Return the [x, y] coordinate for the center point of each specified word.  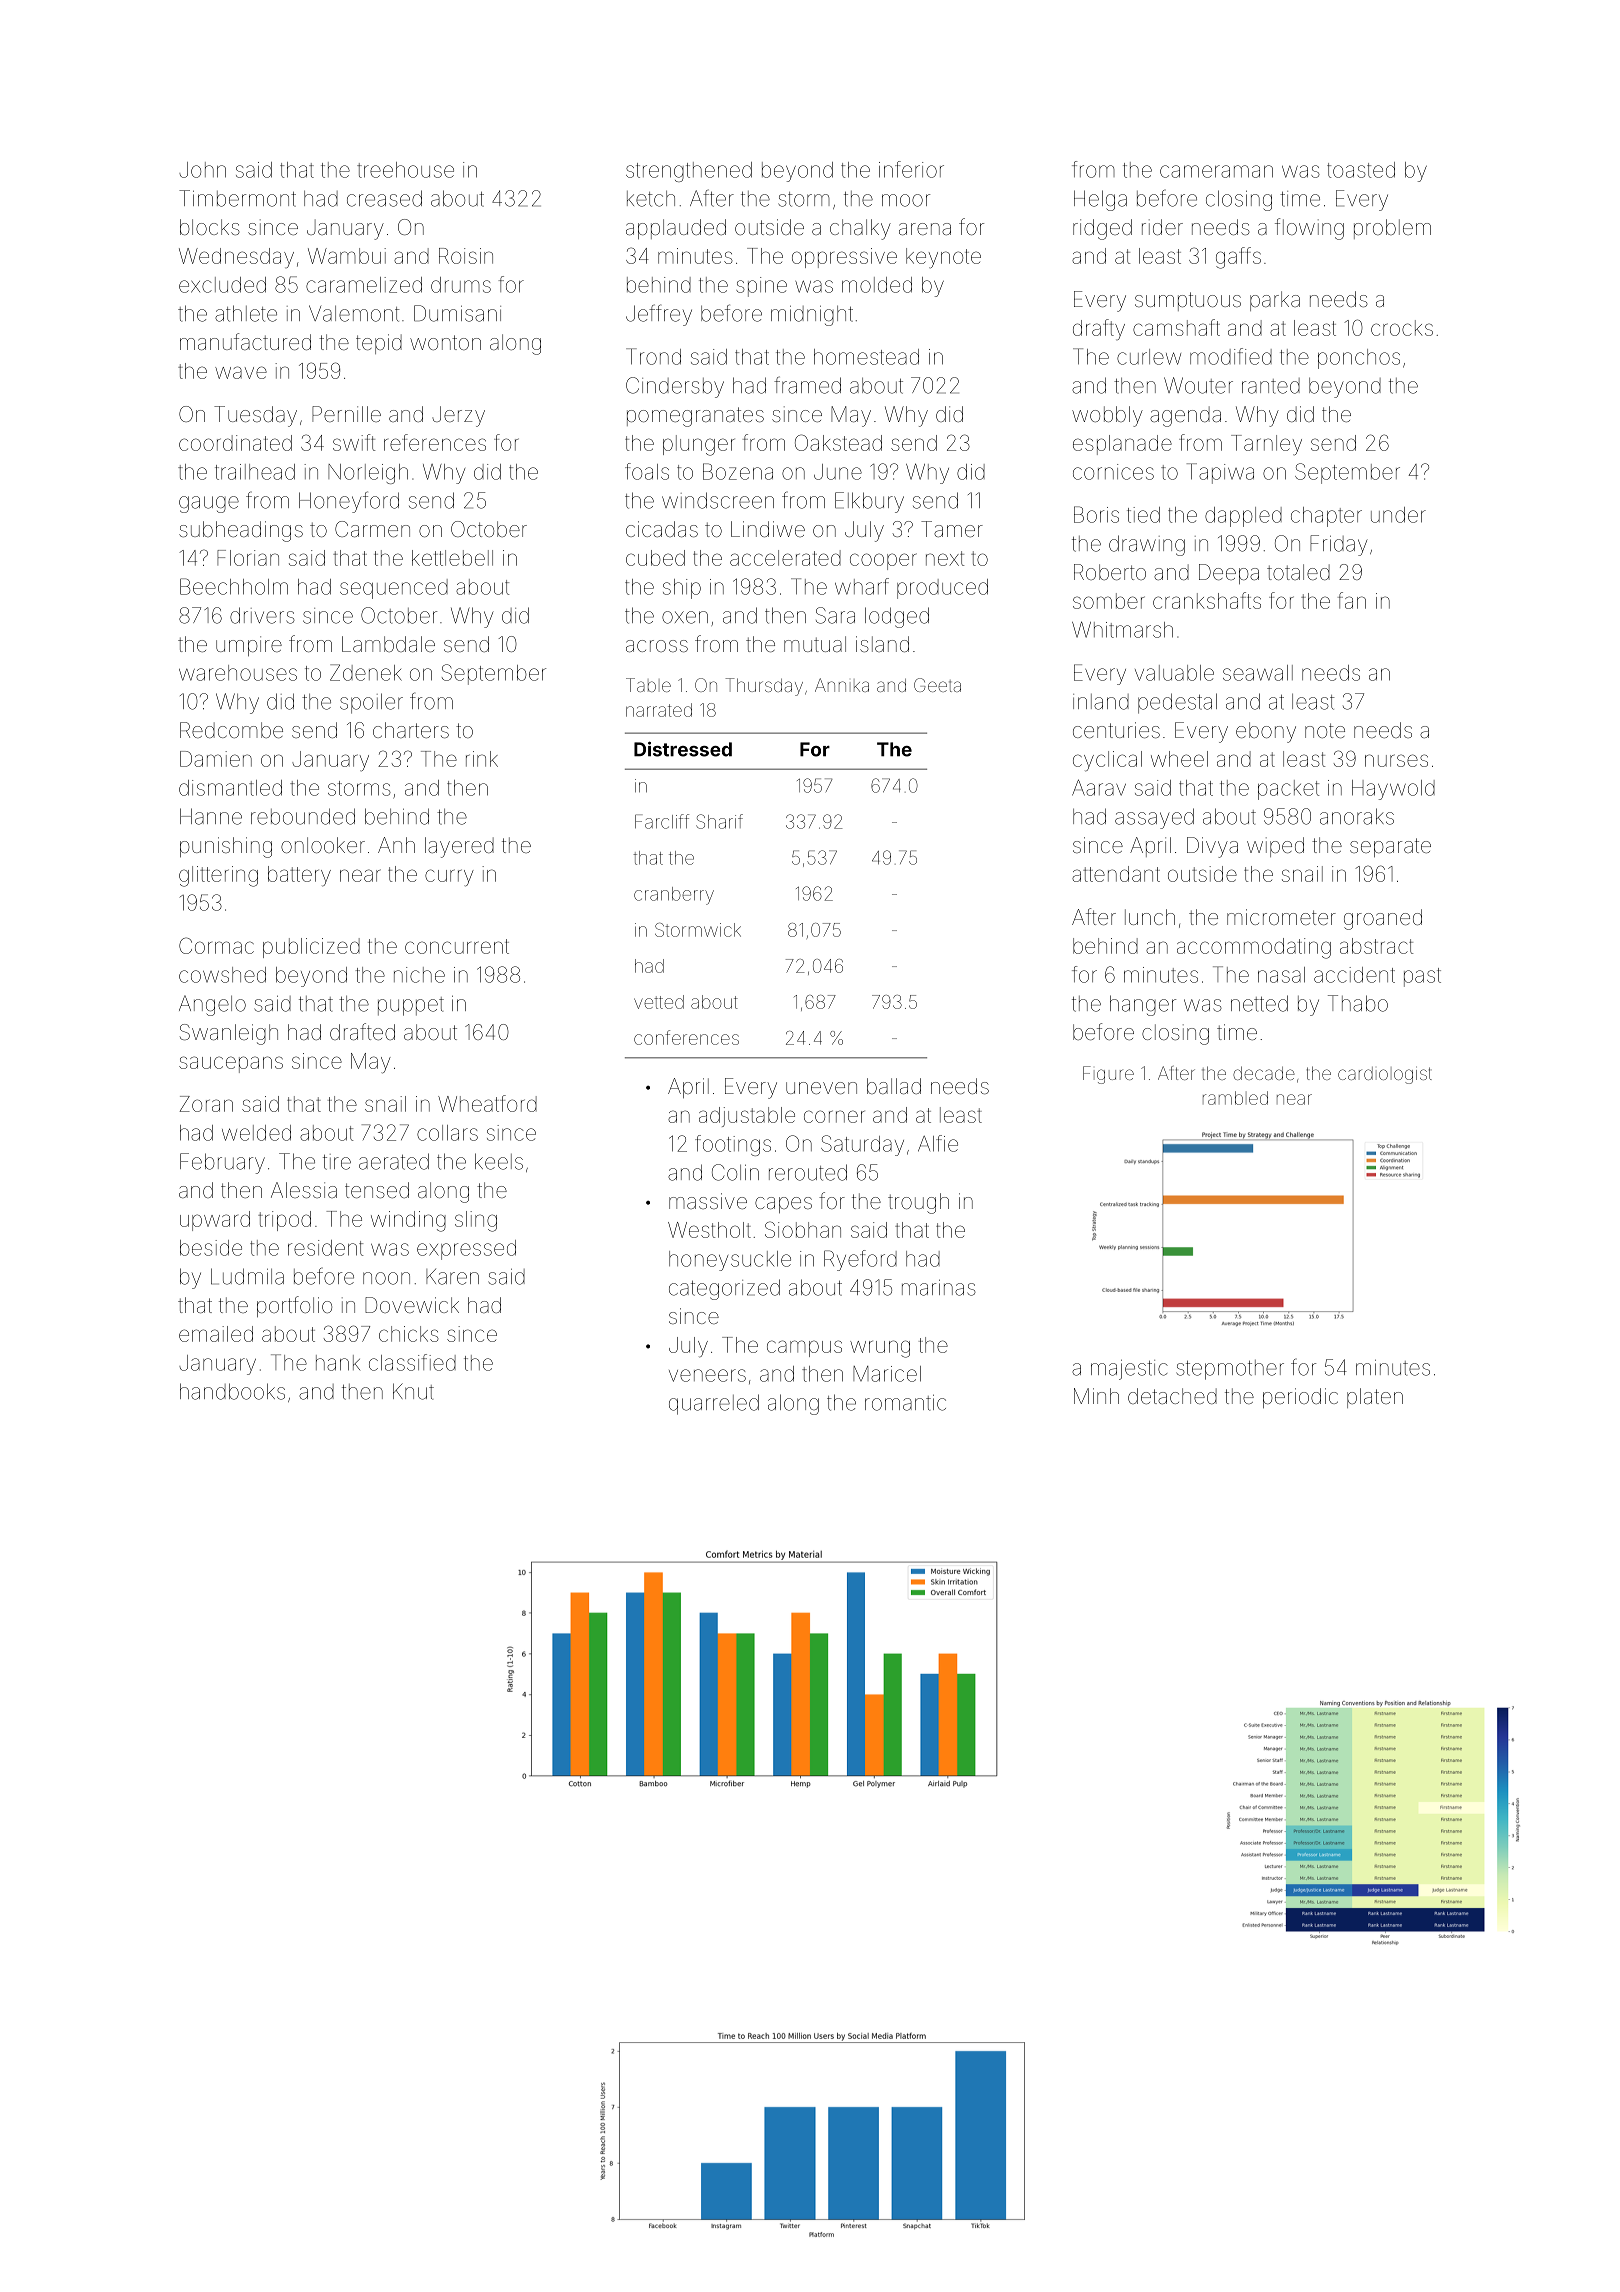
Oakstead [838, 442]
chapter [1326, 517]
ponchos [1359, 359]
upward [215, 1221]
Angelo [212, 1005]
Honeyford [349, 502]
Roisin [466, 256]
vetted [659, 1002]
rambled [1235, 1098]
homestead [866, 357]
